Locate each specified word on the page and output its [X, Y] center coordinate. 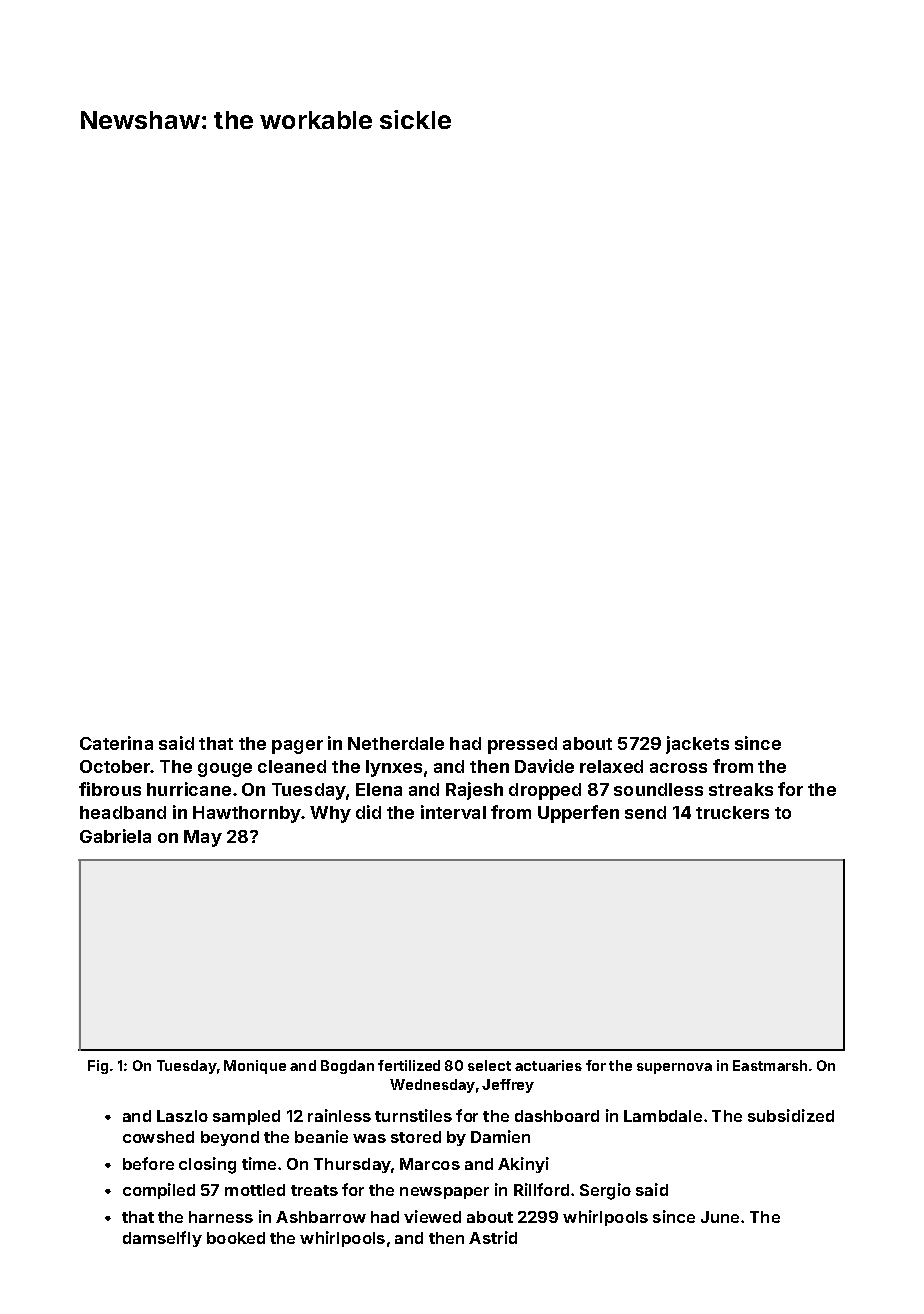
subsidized [791, 1115]
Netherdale [396, 743]
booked [236, 1238]
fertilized [409, 1065]
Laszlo [182, 1116]
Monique [255, 1067]
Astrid [493, 1237]
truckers [732, 812]
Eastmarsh [770, 1065]
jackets [697, 745]
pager [297, 747]
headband [123, 812]
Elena [379, 789]
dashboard [557, 1116]
